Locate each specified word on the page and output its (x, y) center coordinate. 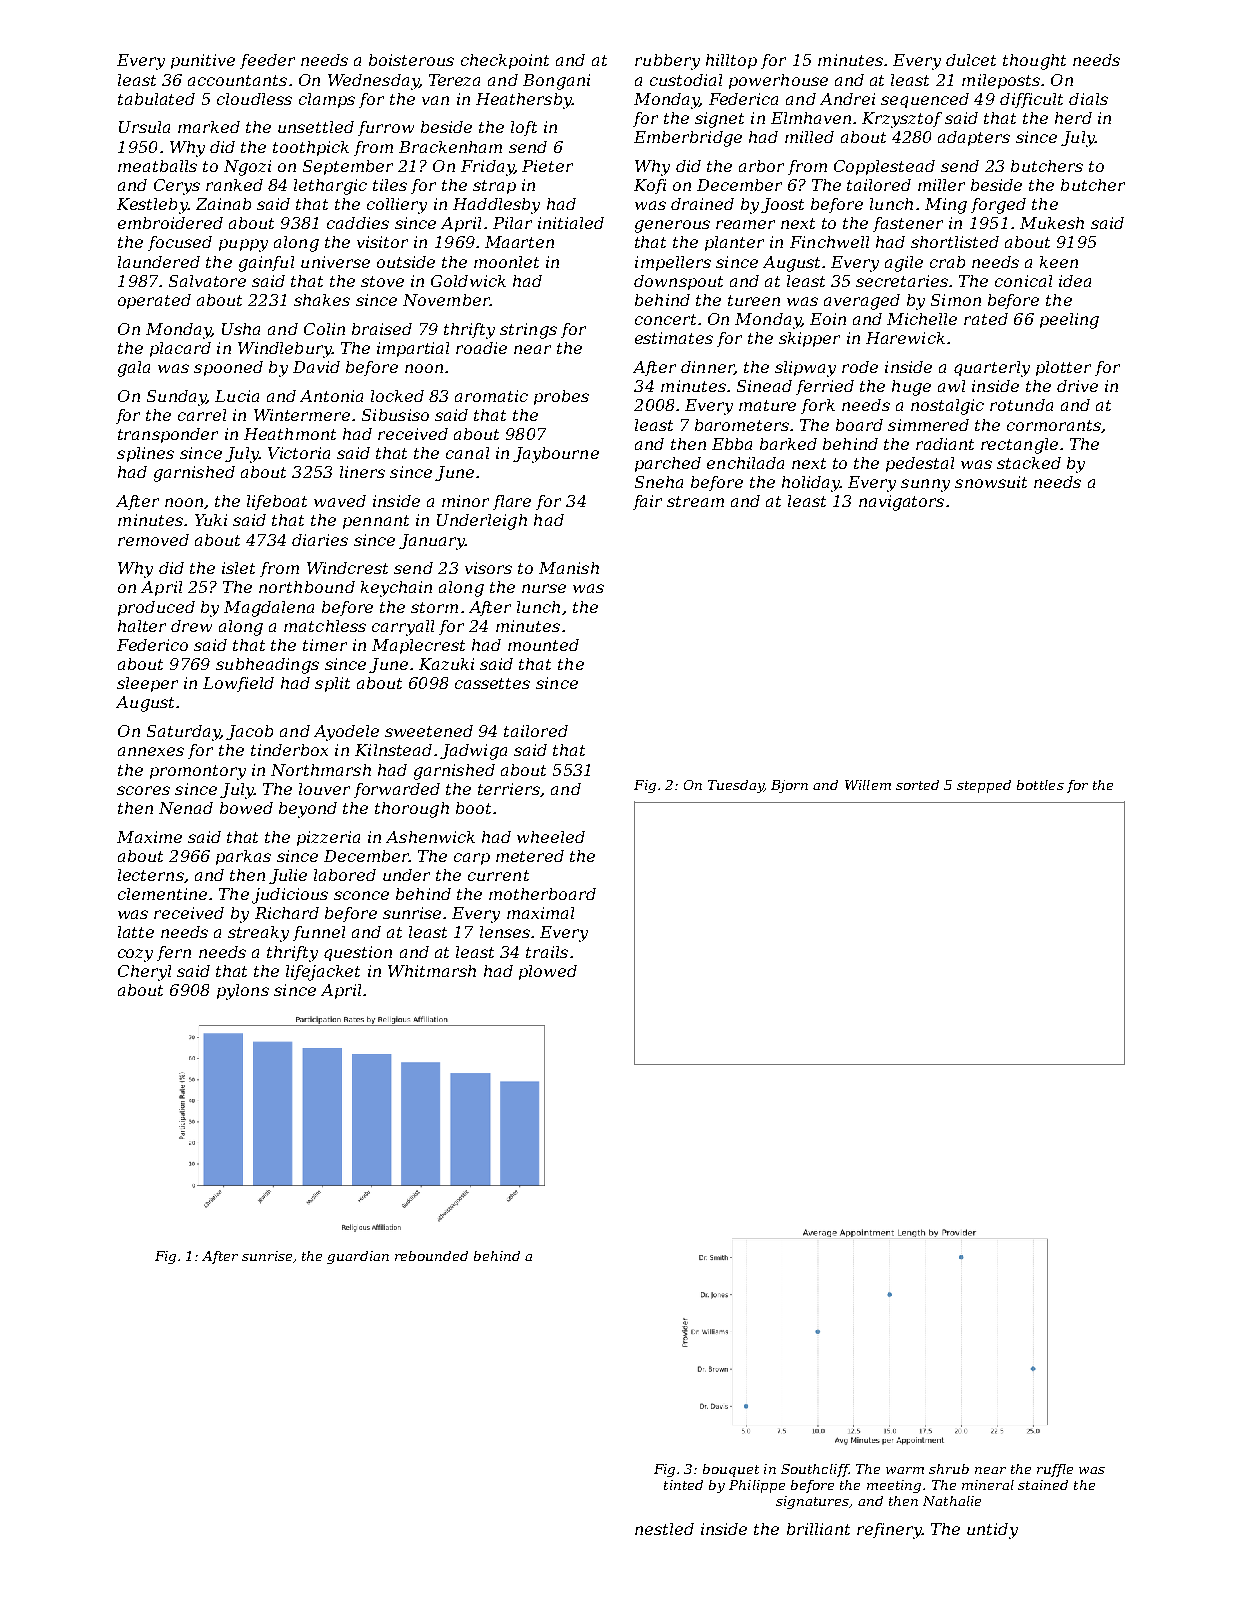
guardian (358, 1257)
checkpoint (505, 61)
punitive (203, 61)
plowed (548, 972)
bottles (1040, 785)
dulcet (971, 60)
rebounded (431, 1256)
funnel (319, 933)
